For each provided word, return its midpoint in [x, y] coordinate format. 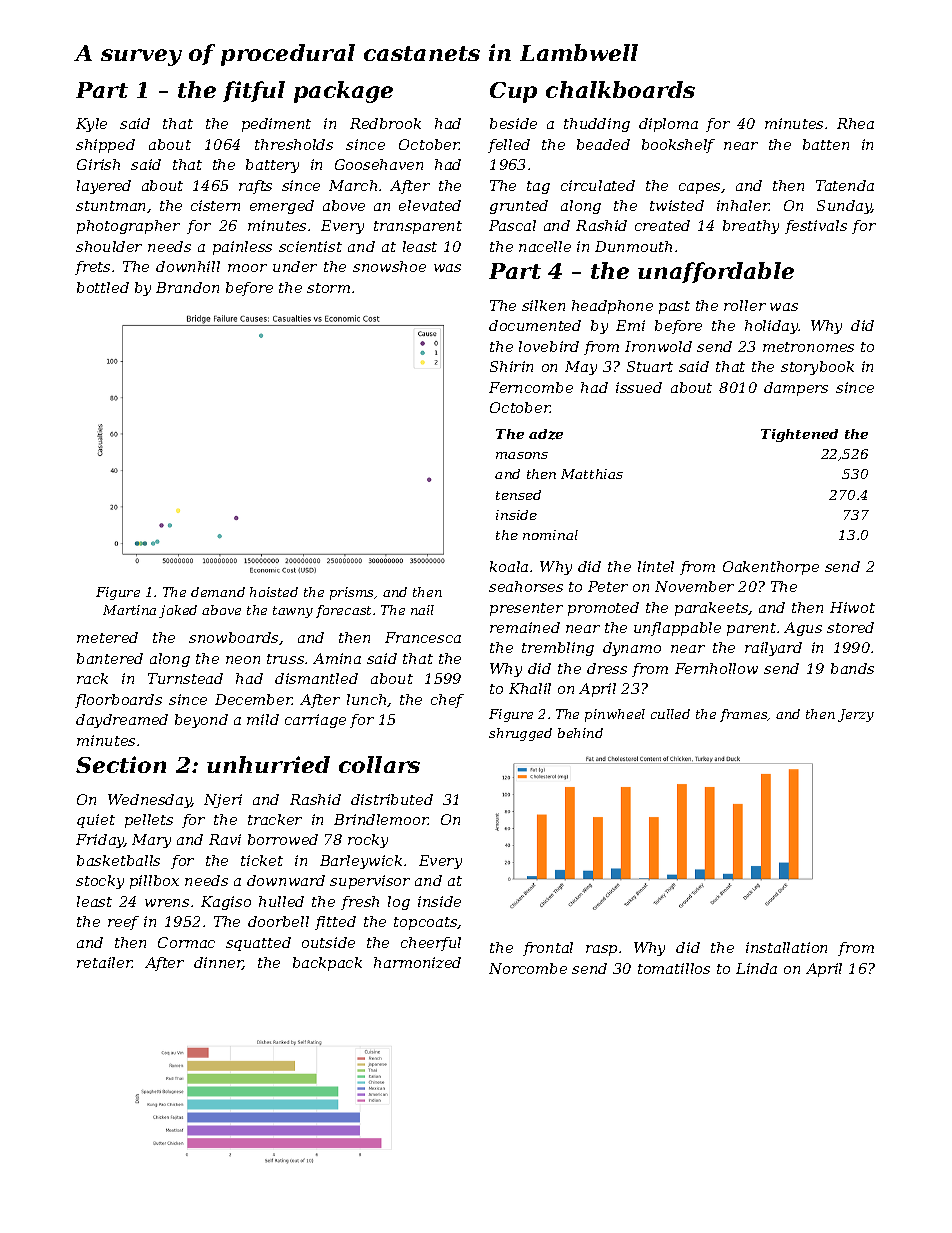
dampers [796, 389]
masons [522, 455]
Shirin [511, 366]
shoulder [109, 246]
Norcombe [528, 968]
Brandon [187, 287]
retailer [105, 962]
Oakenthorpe [771, 568]
